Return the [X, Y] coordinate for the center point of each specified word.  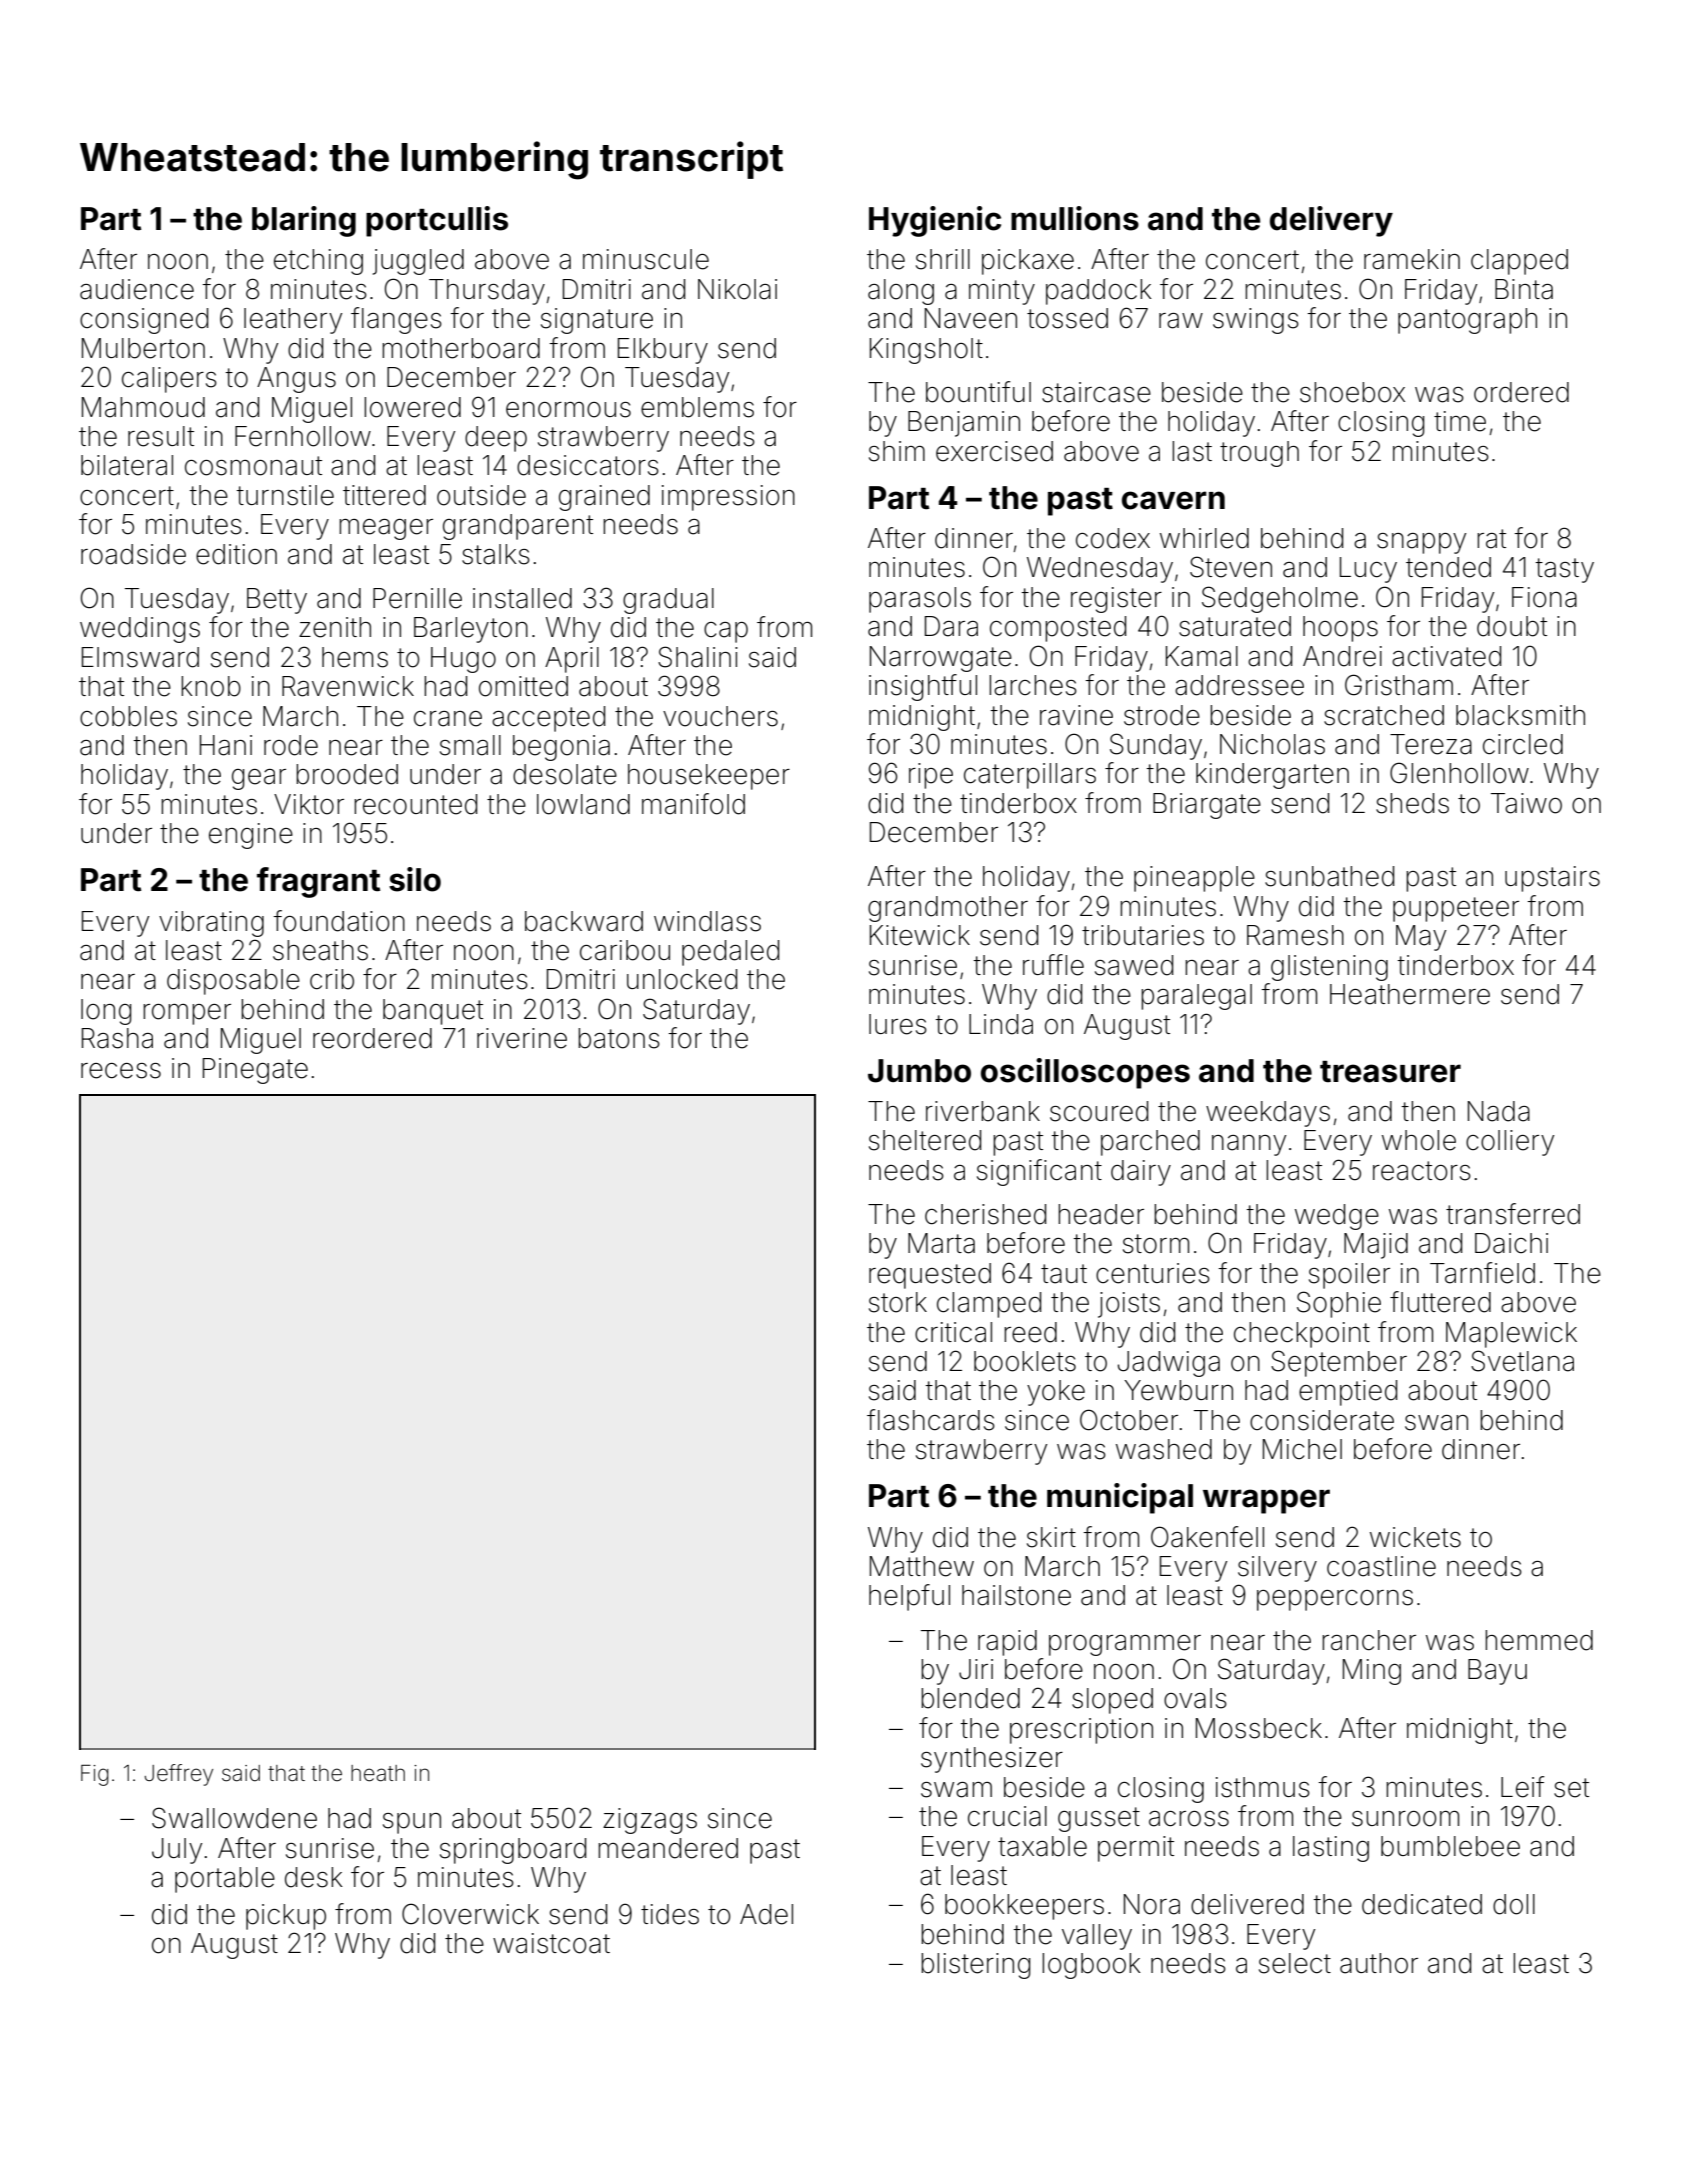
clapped [1519, 262]
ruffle [1053, 965]
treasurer [1390, 1072]
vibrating [211, 924]
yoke [1056, 1393]
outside [481, 495]
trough [1259, 454]
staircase [1096, 392]
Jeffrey [179, 1775]
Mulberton [143, 348]
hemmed [1539, 1640]
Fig [95, 1775]
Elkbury [663, 351]
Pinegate [255, 1071]
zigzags [650, 1821]
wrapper [1266, 1501]
